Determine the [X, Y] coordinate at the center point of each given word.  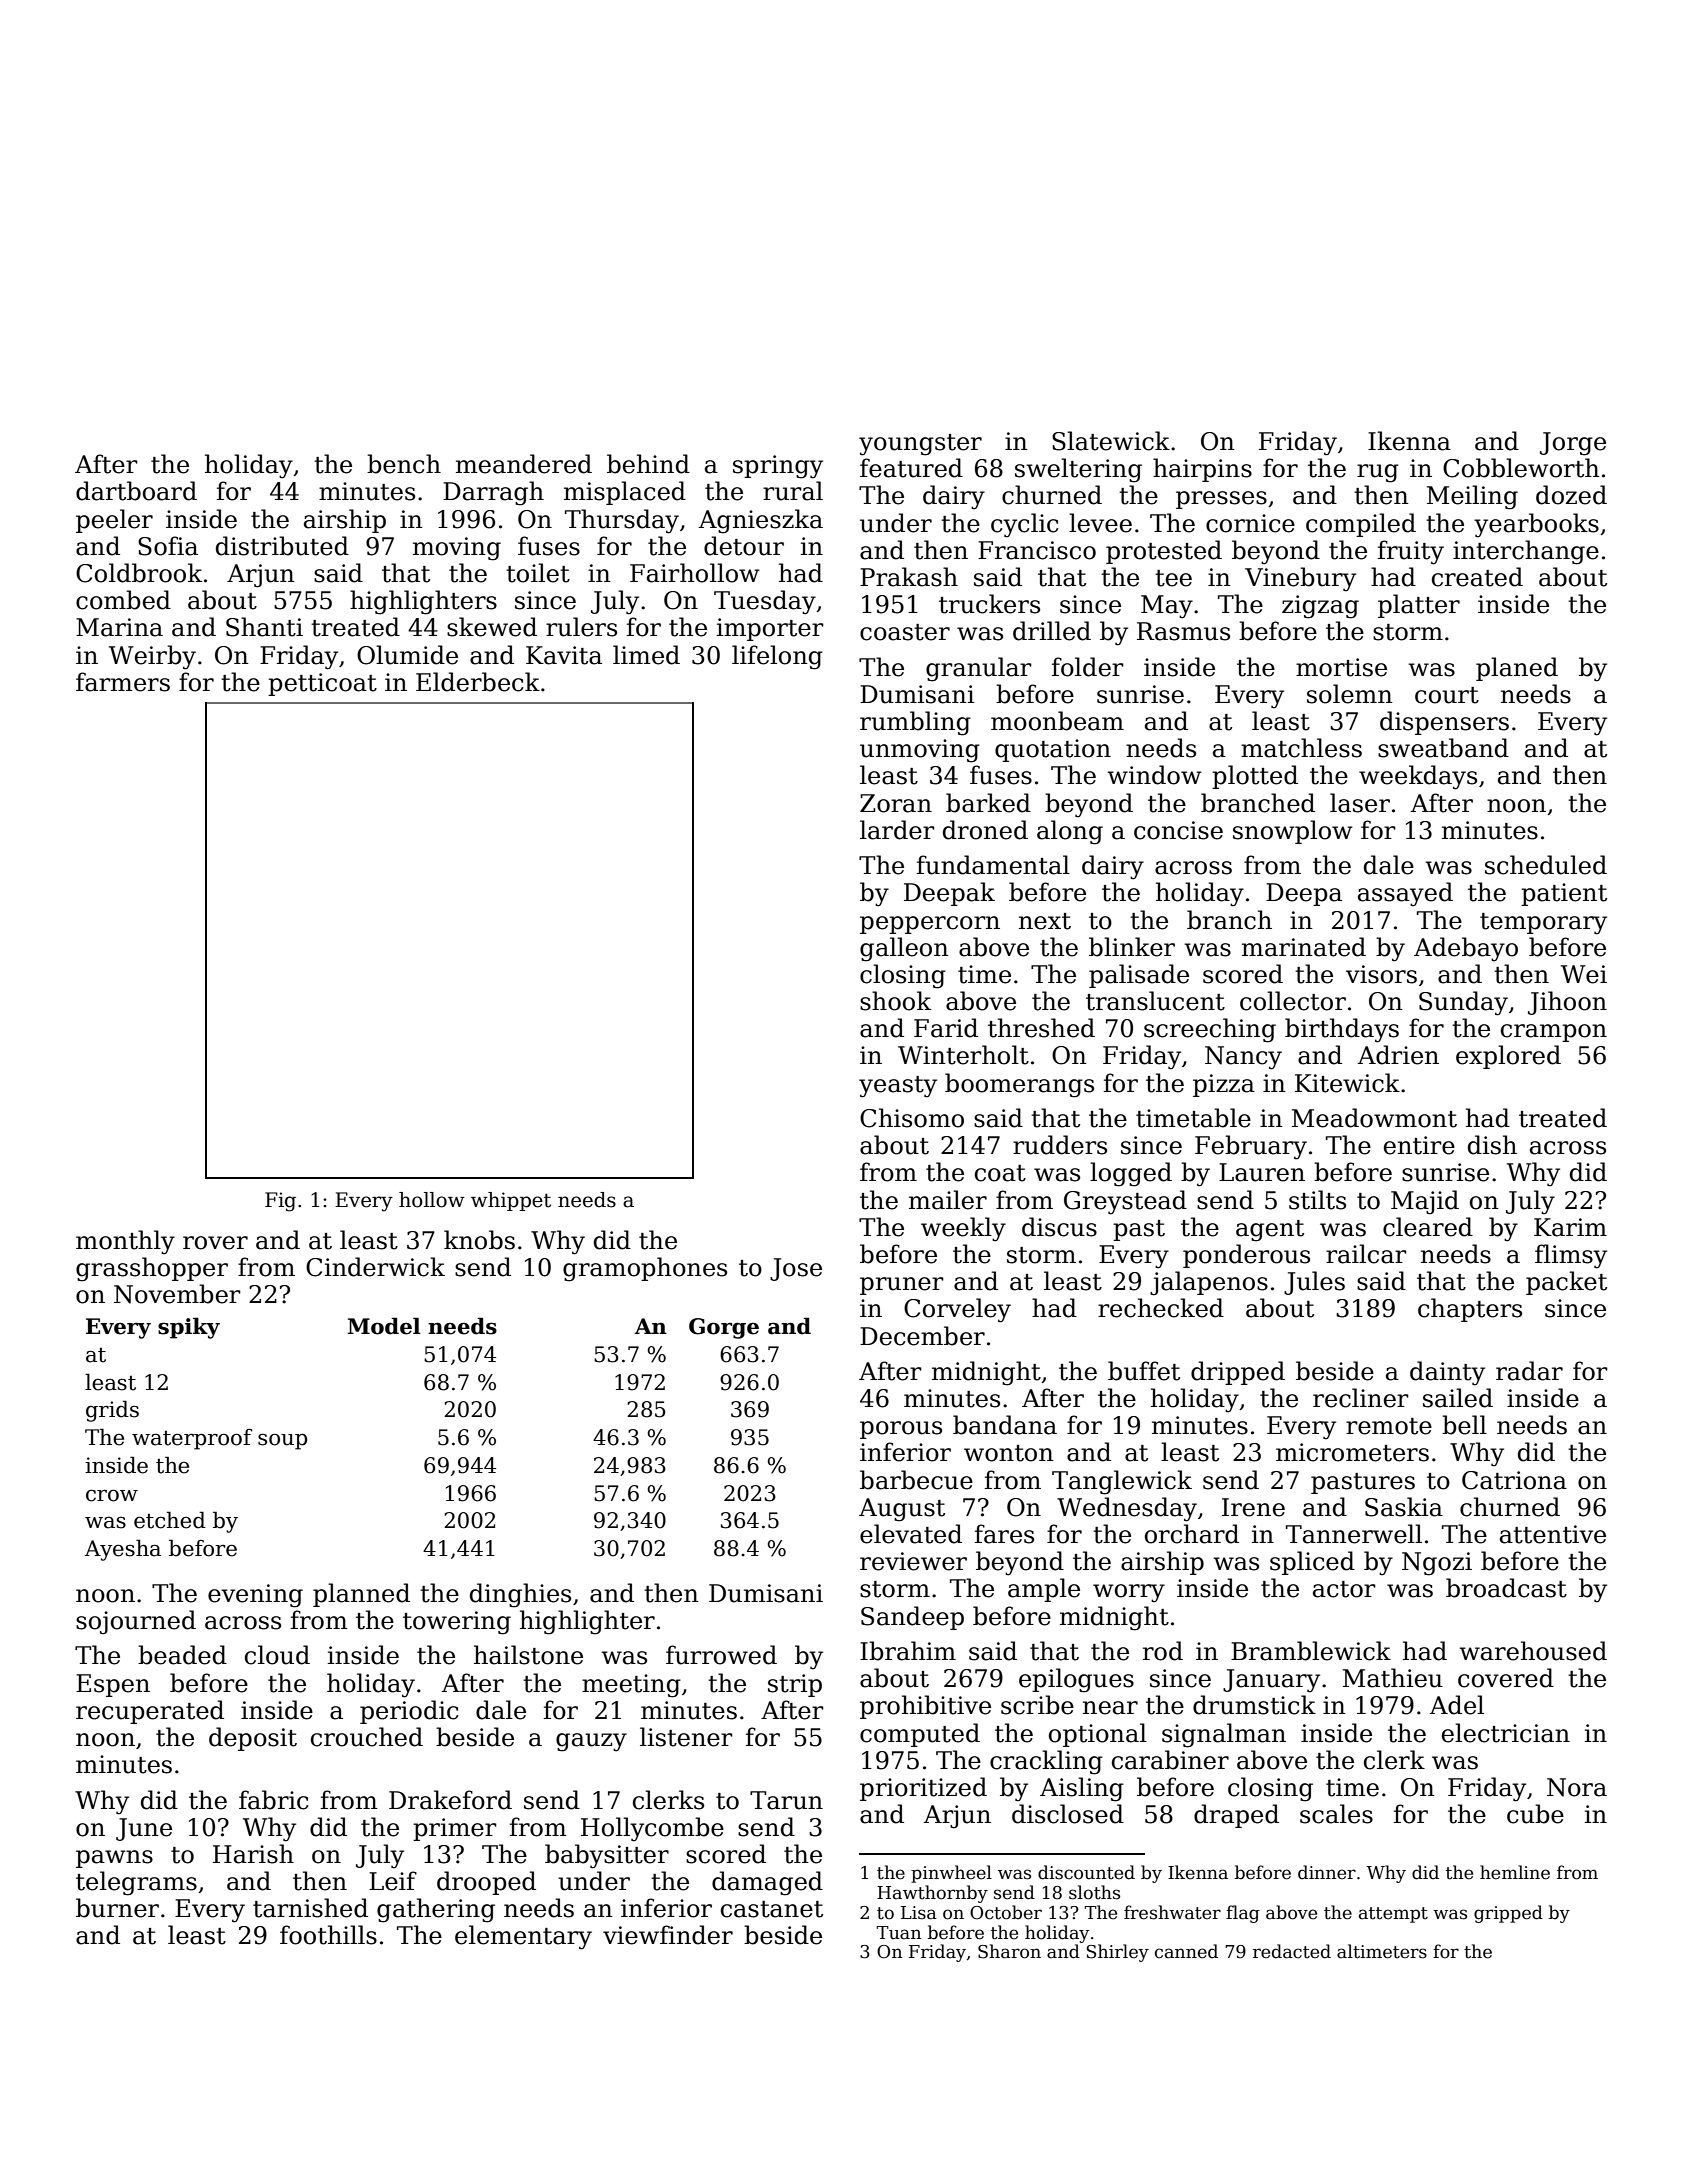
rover [215, 1243]
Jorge [1573, 444]
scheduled [1546, 865]
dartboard [136, 491]
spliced [1312, 1563]
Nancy [1243, 1058]
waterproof [192, 1439]
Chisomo [912, 1118]
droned [985, 830]
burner [117, 1908]
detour [744, 546]
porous [901, 1430]
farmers [123, 682]
